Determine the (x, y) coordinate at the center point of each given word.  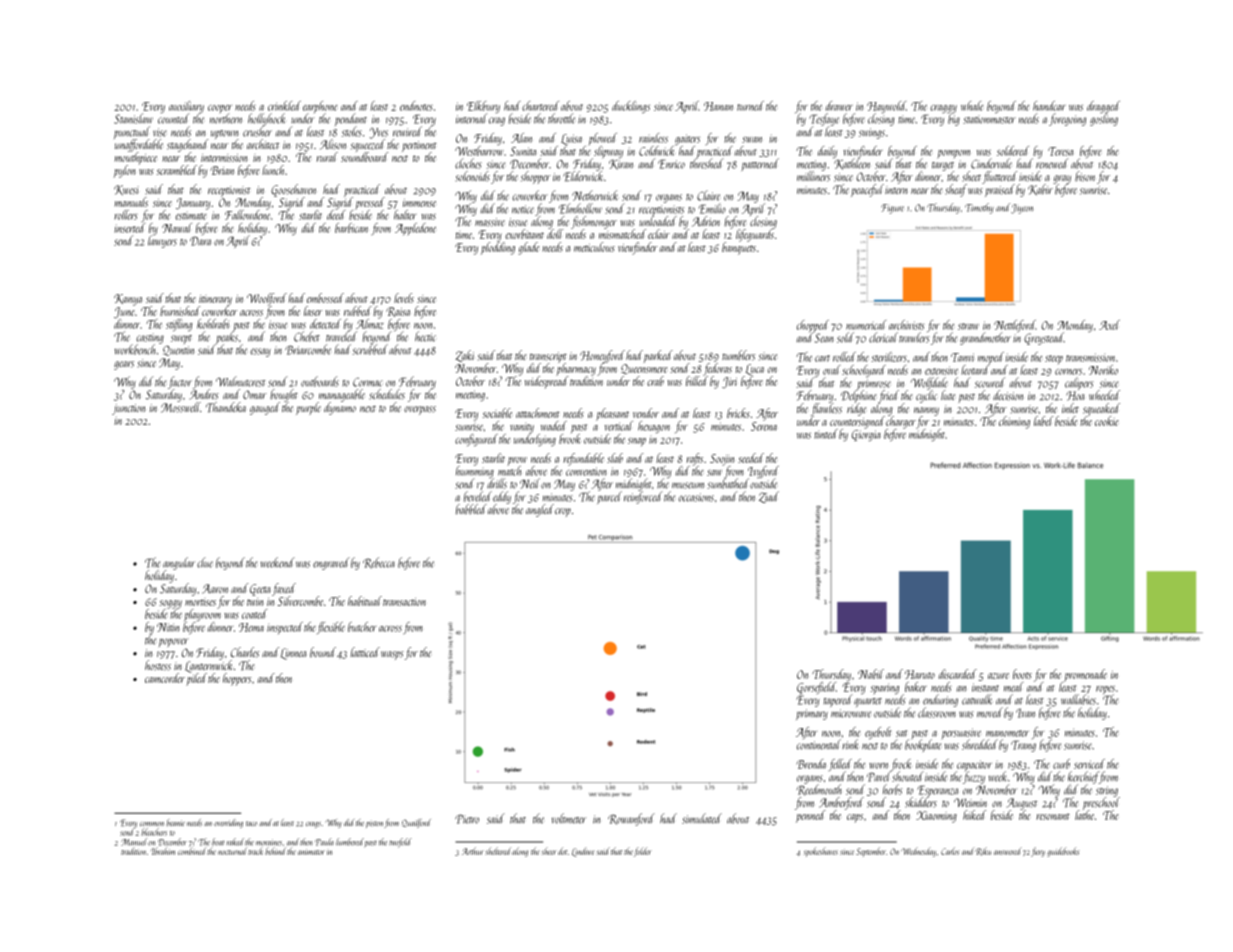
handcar (1049, 106)
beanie (176, 822)
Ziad (769, 497)
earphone (320, 107)
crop (563, 512)
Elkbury (483, 107)
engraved (331, 563)
